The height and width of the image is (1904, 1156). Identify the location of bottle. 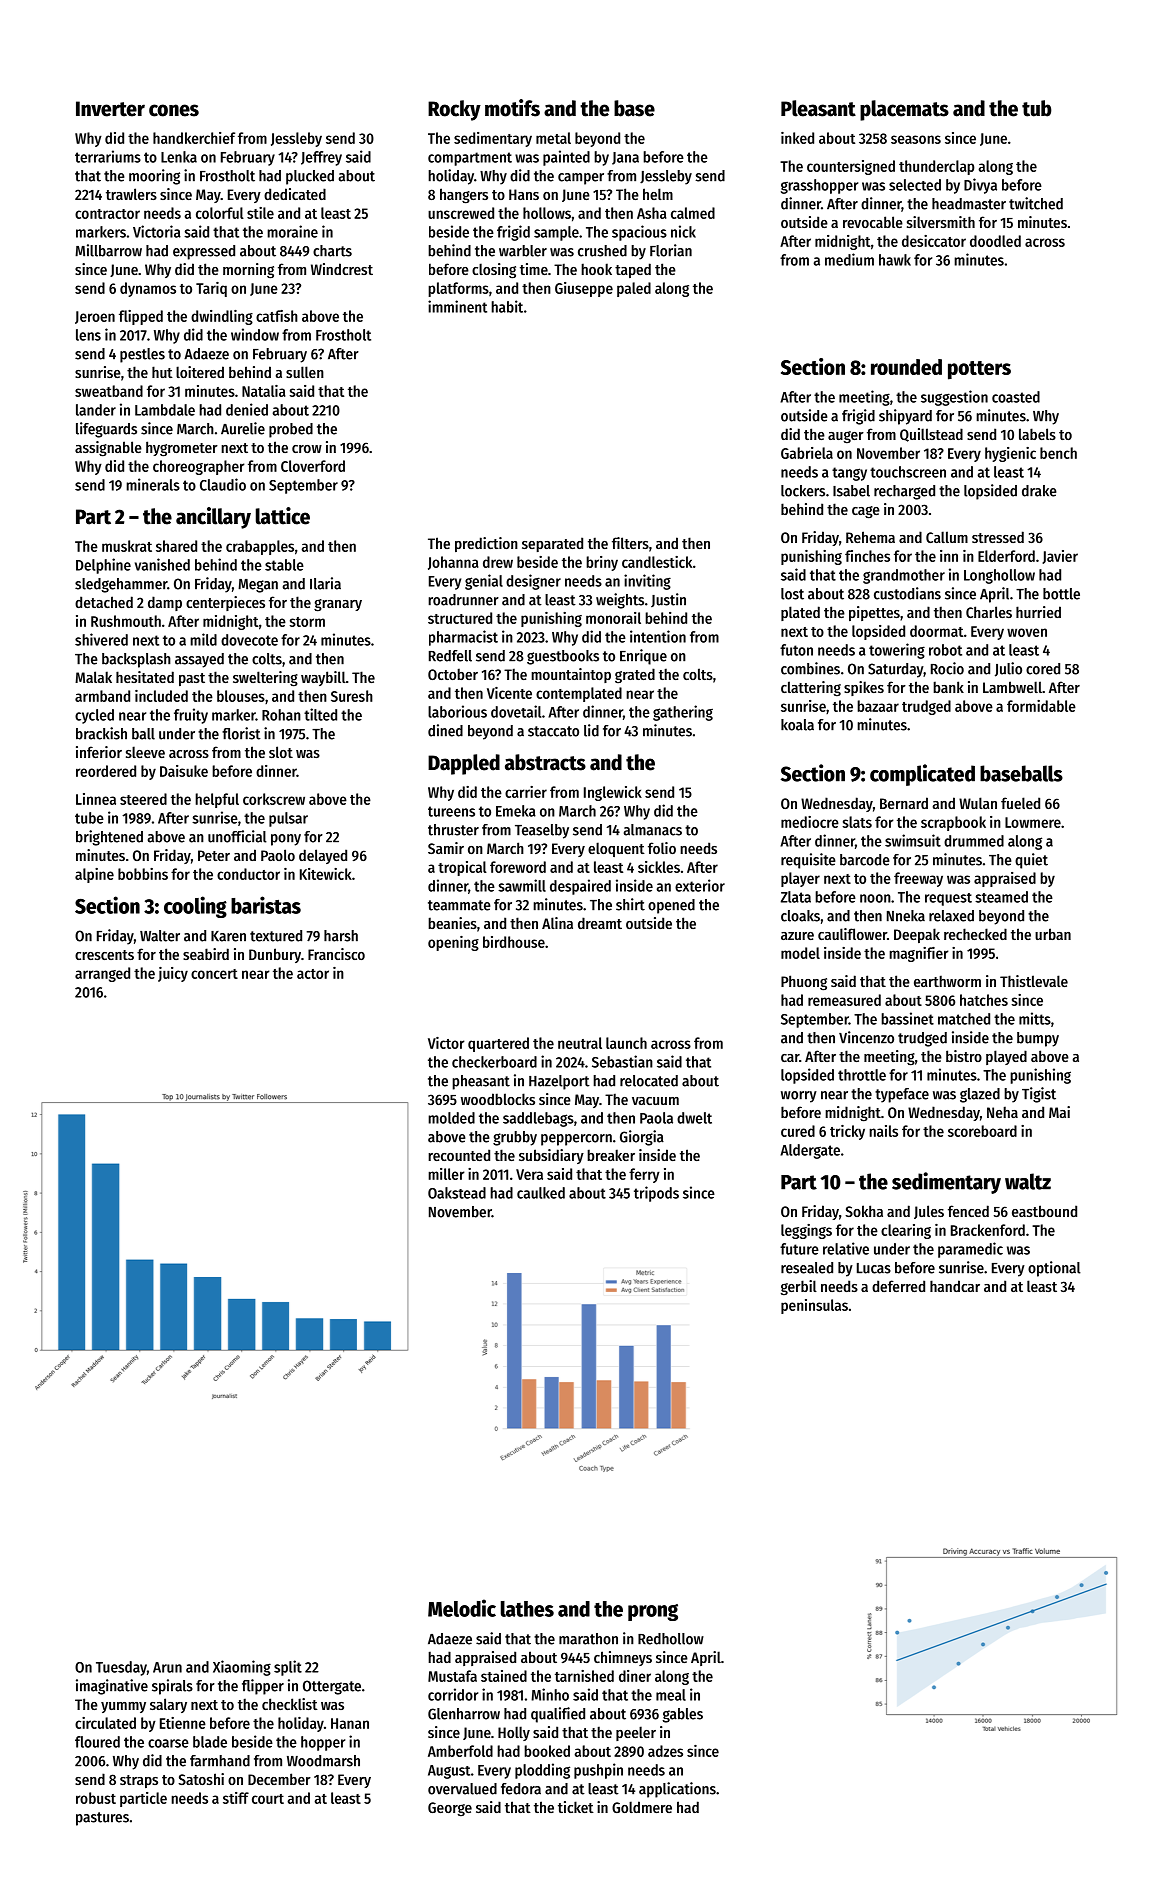
(1061, 594).
